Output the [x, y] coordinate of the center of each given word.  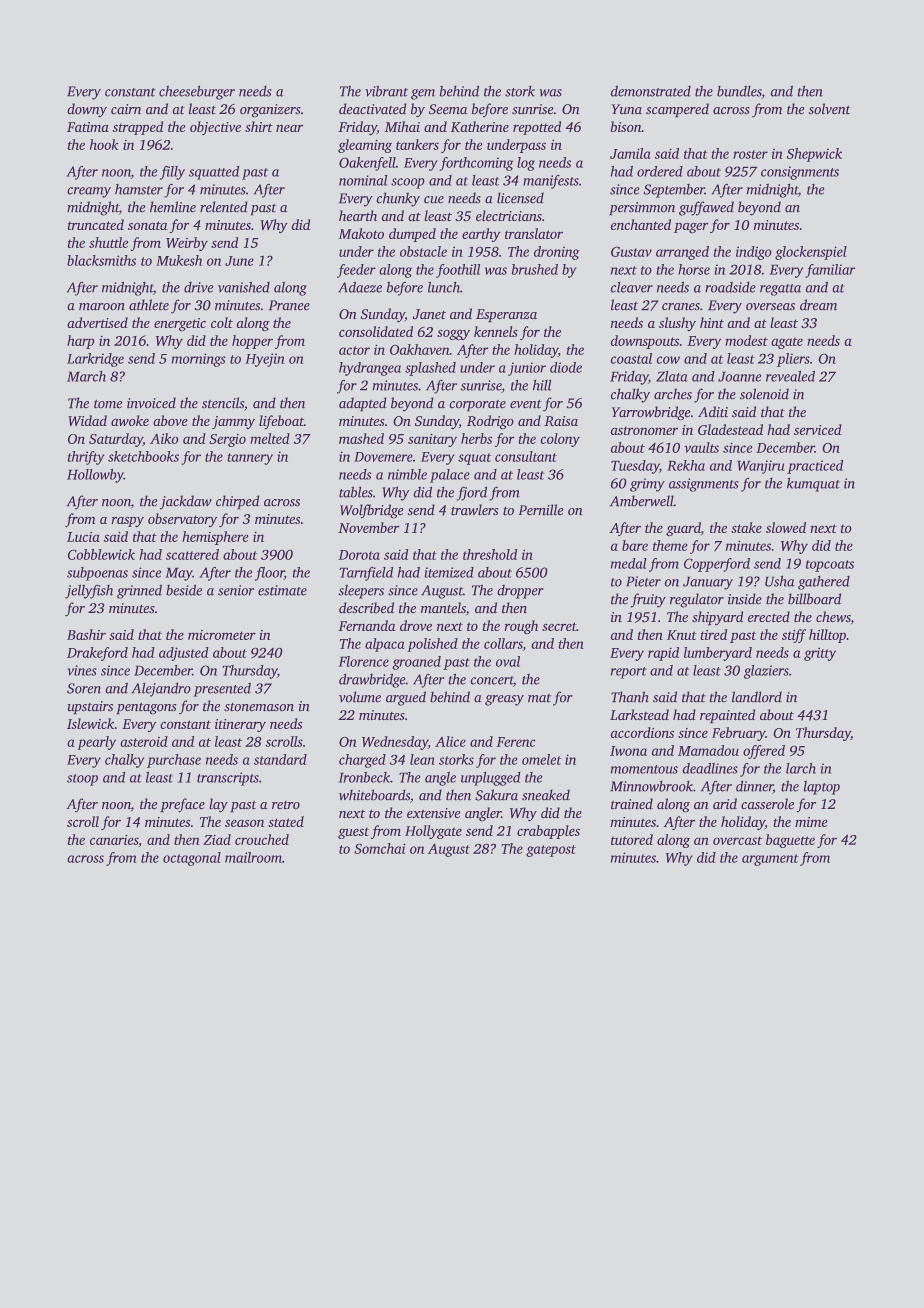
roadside [730, 287]
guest [353, 833]
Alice [450, 741]
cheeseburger [197, 92]
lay [218, 805]
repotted [537, 128]
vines [82, 670]
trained [632, 804]
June [239, 261]
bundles [739, 92]
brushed [534, 269]
